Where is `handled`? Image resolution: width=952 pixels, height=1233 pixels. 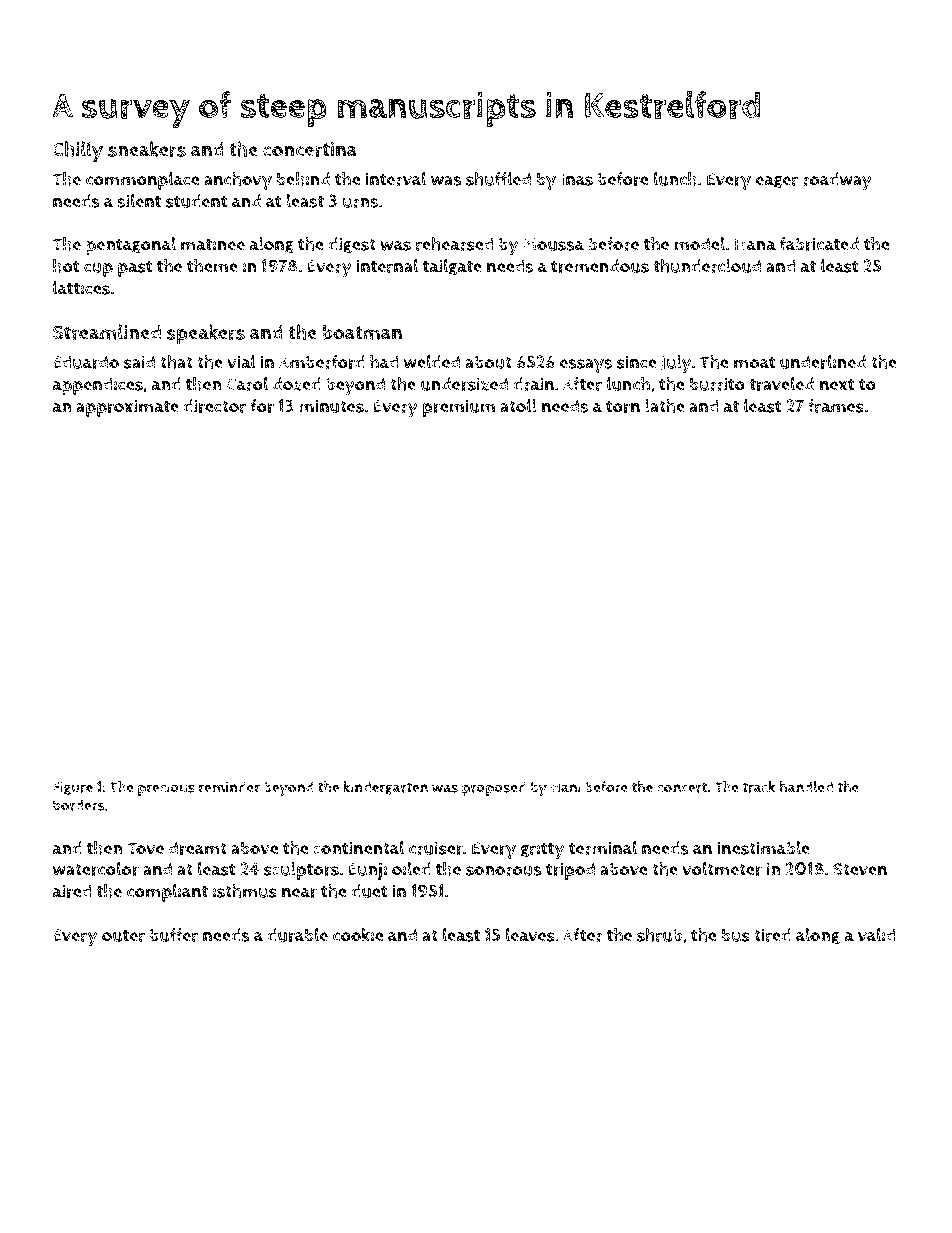 handled is located at coordinates (806, 787).
